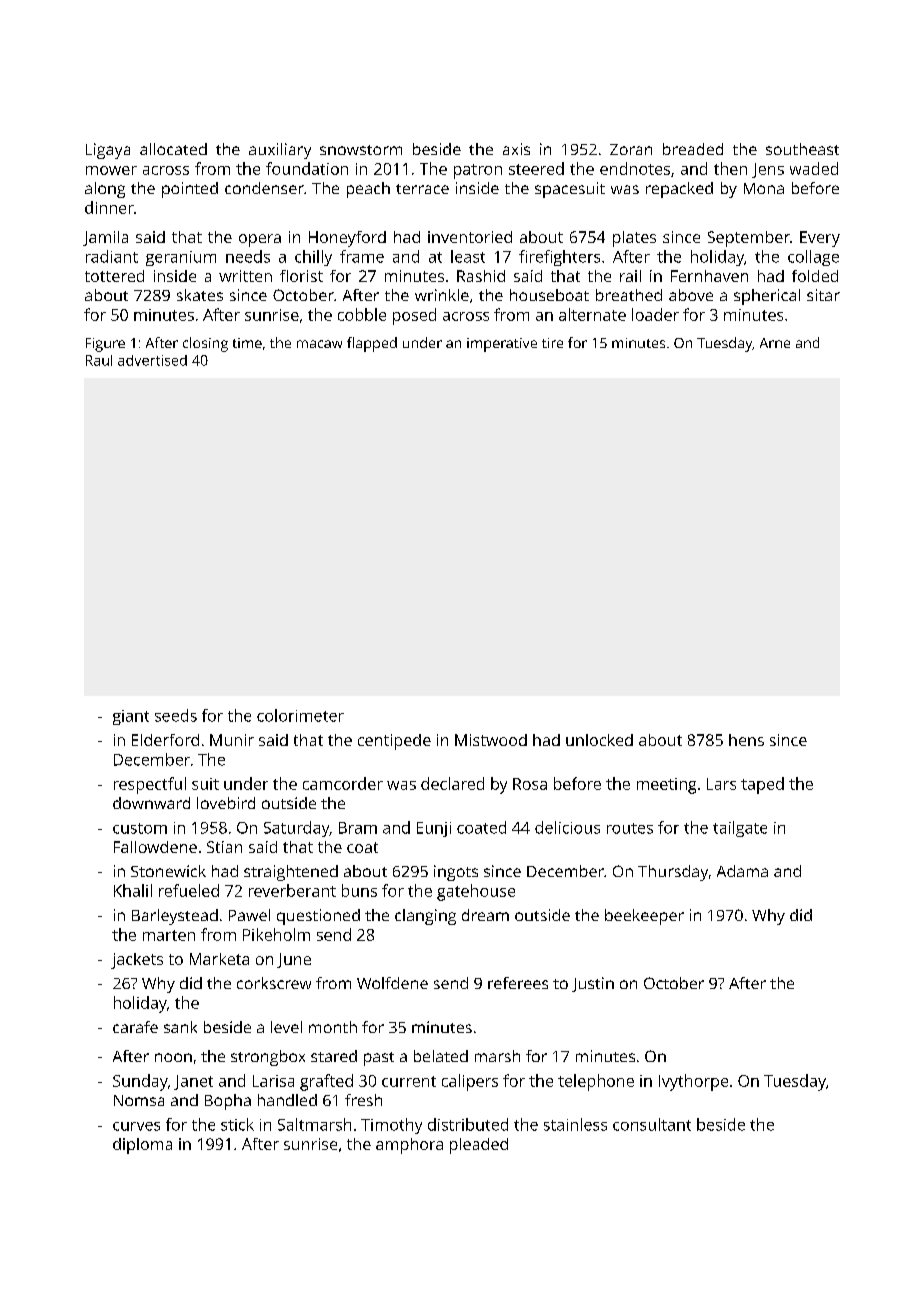  Describe the element at coordinates (802, 149) in the screenshot. I see `southeast` at that location.
